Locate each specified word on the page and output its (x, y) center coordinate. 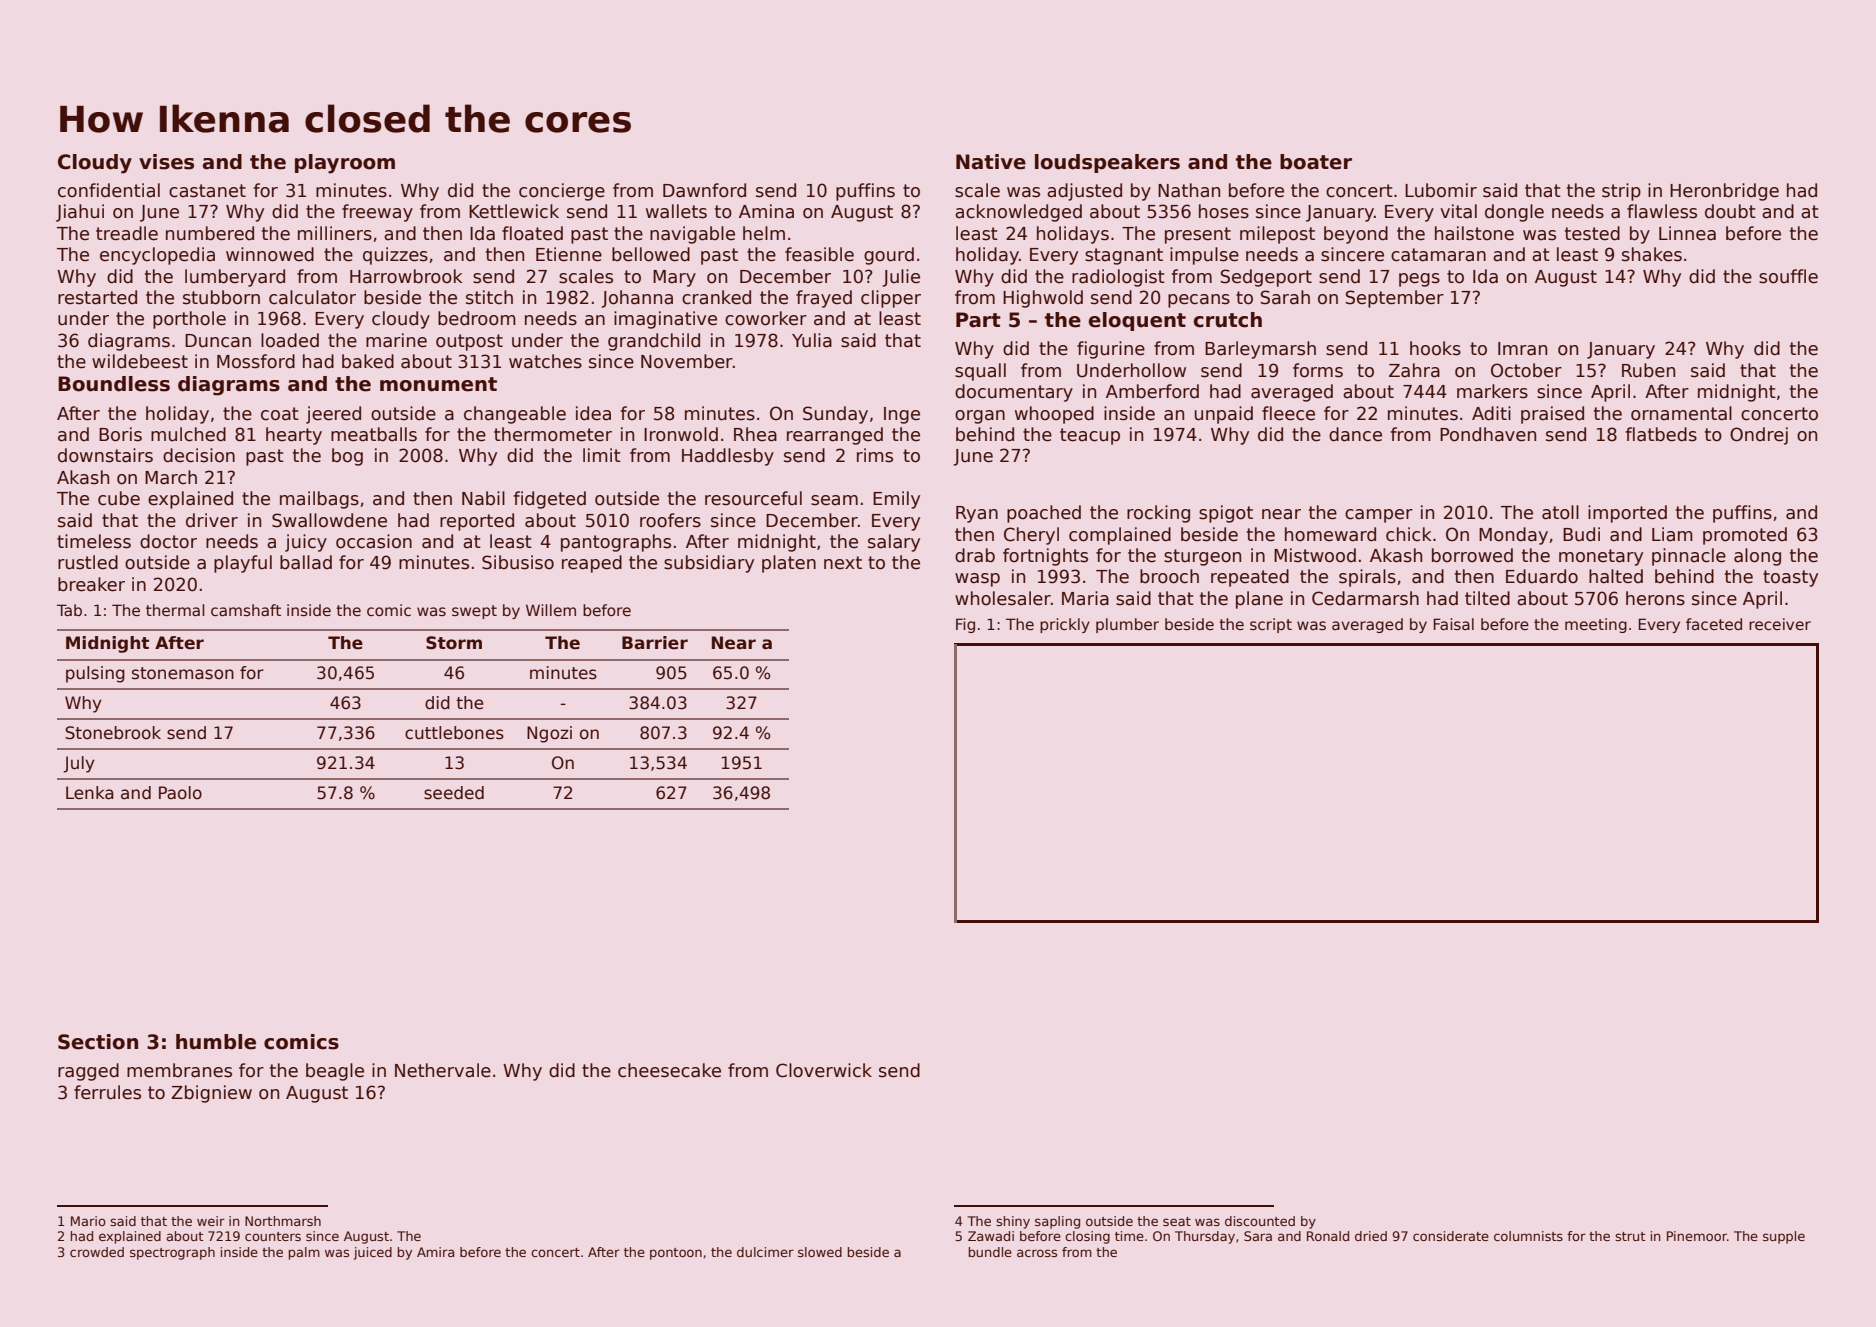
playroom (345, 164)
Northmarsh (283, 1221)
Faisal (1453, 624)
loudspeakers (1107, 163)
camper (1379, 516)
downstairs (105, 455)
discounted (1260, 1221)
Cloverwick (824, 1070)
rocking (1158, 514)
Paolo (180, 793)
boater (1316, 162)
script (1271, 625)
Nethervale (443, 1070)
